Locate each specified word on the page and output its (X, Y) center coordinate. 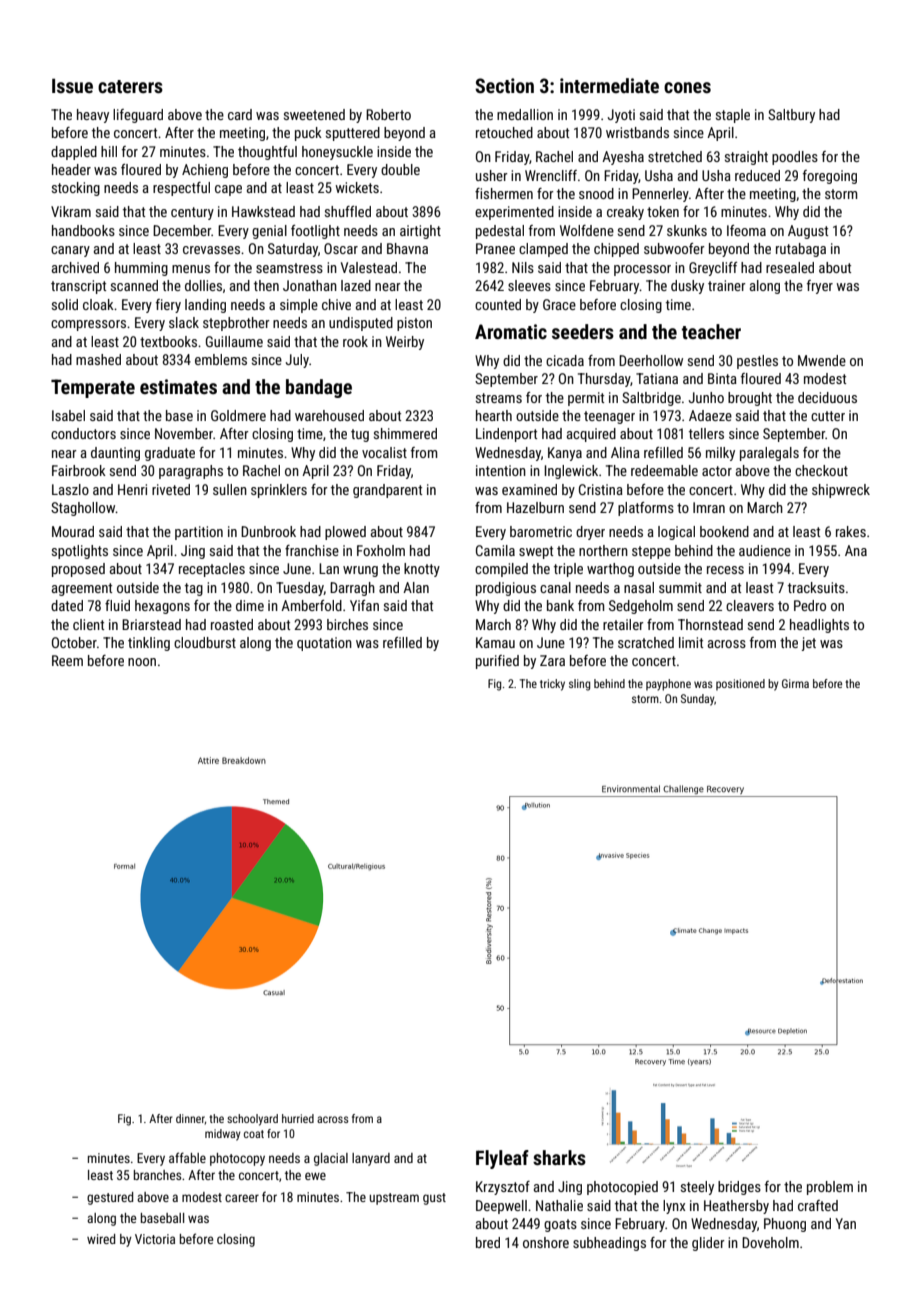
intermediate (609, 85)
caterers (130, 86)
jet (809, 644)
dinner (190, 1118)
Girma (795, 683)
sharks (559, 1157)
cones (687, 87)
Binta (722, 378)
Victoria (155, 1239)
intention (501, 470)
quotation (324, 644)
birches (347, 624)
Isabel (68, 415)
